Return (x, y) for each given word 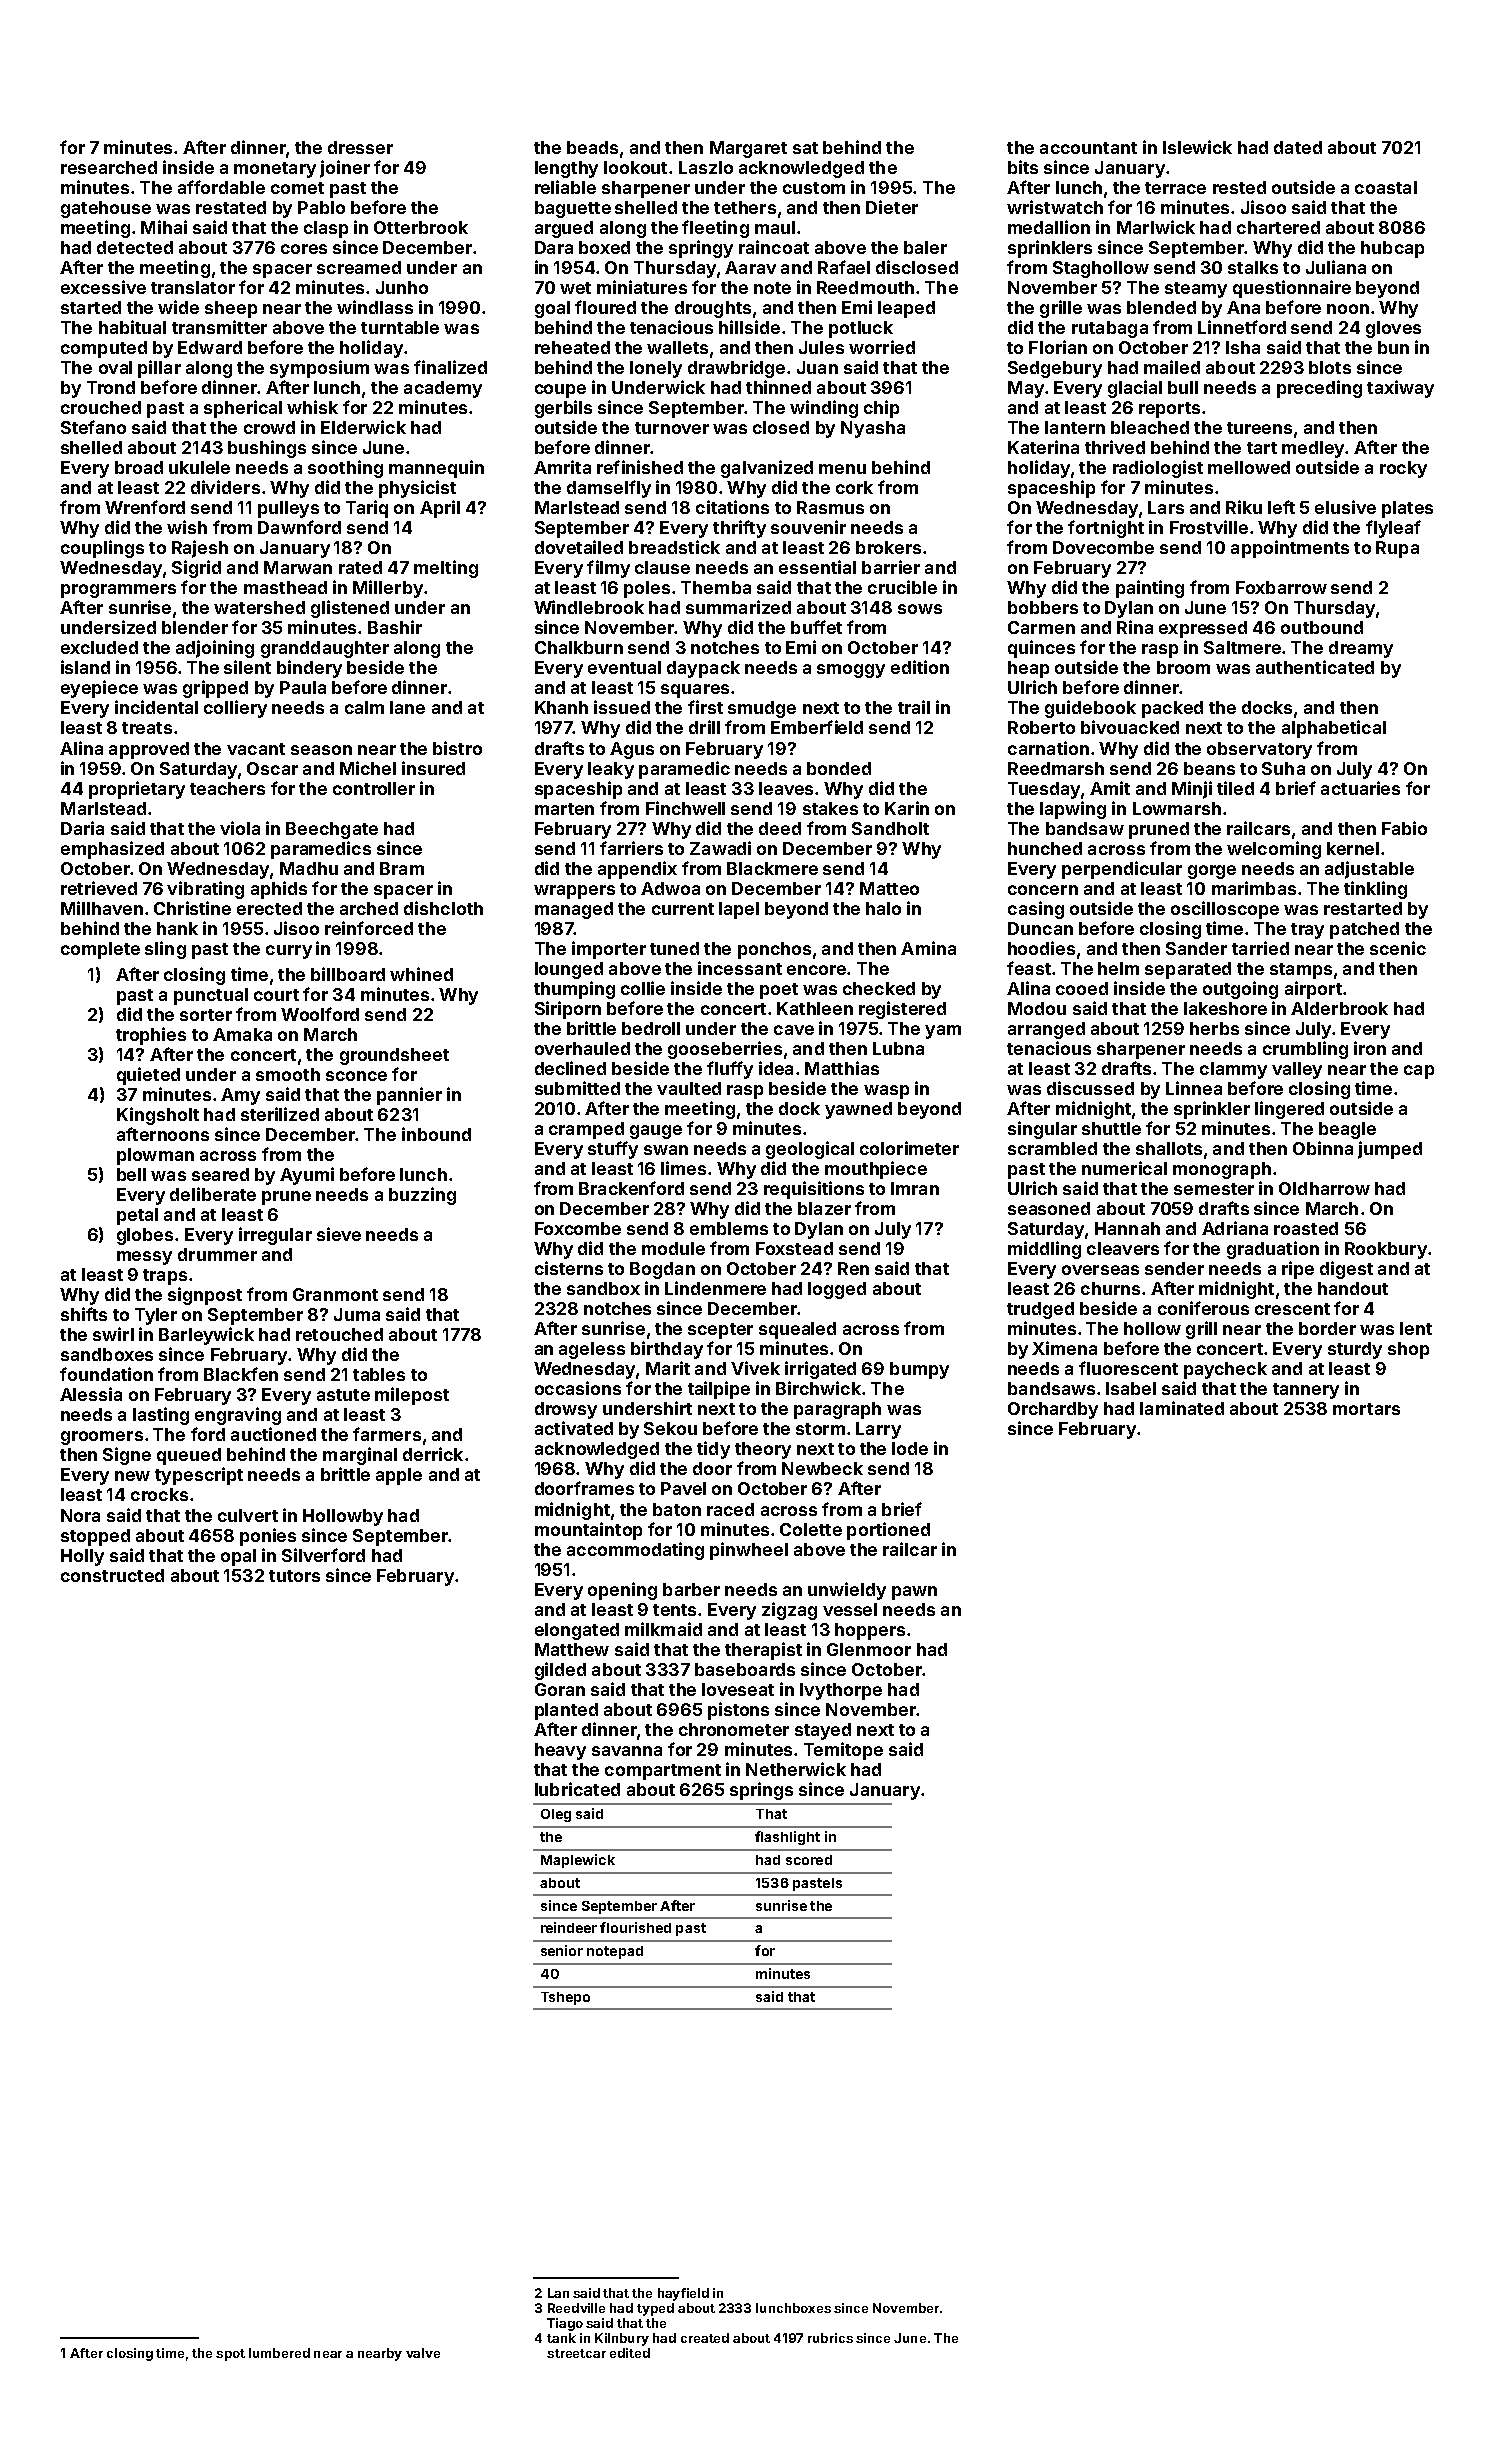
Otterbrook (421, 227)
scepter (720, 1331)
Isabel (1131, 1388)
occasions (578, 1388)
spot (230, 2355)
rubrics (830, 2338)
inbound (436, 1134)
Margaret (748, 149)
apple (399, 1476)
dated (1298, 147)
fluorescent (1128, 1368)
